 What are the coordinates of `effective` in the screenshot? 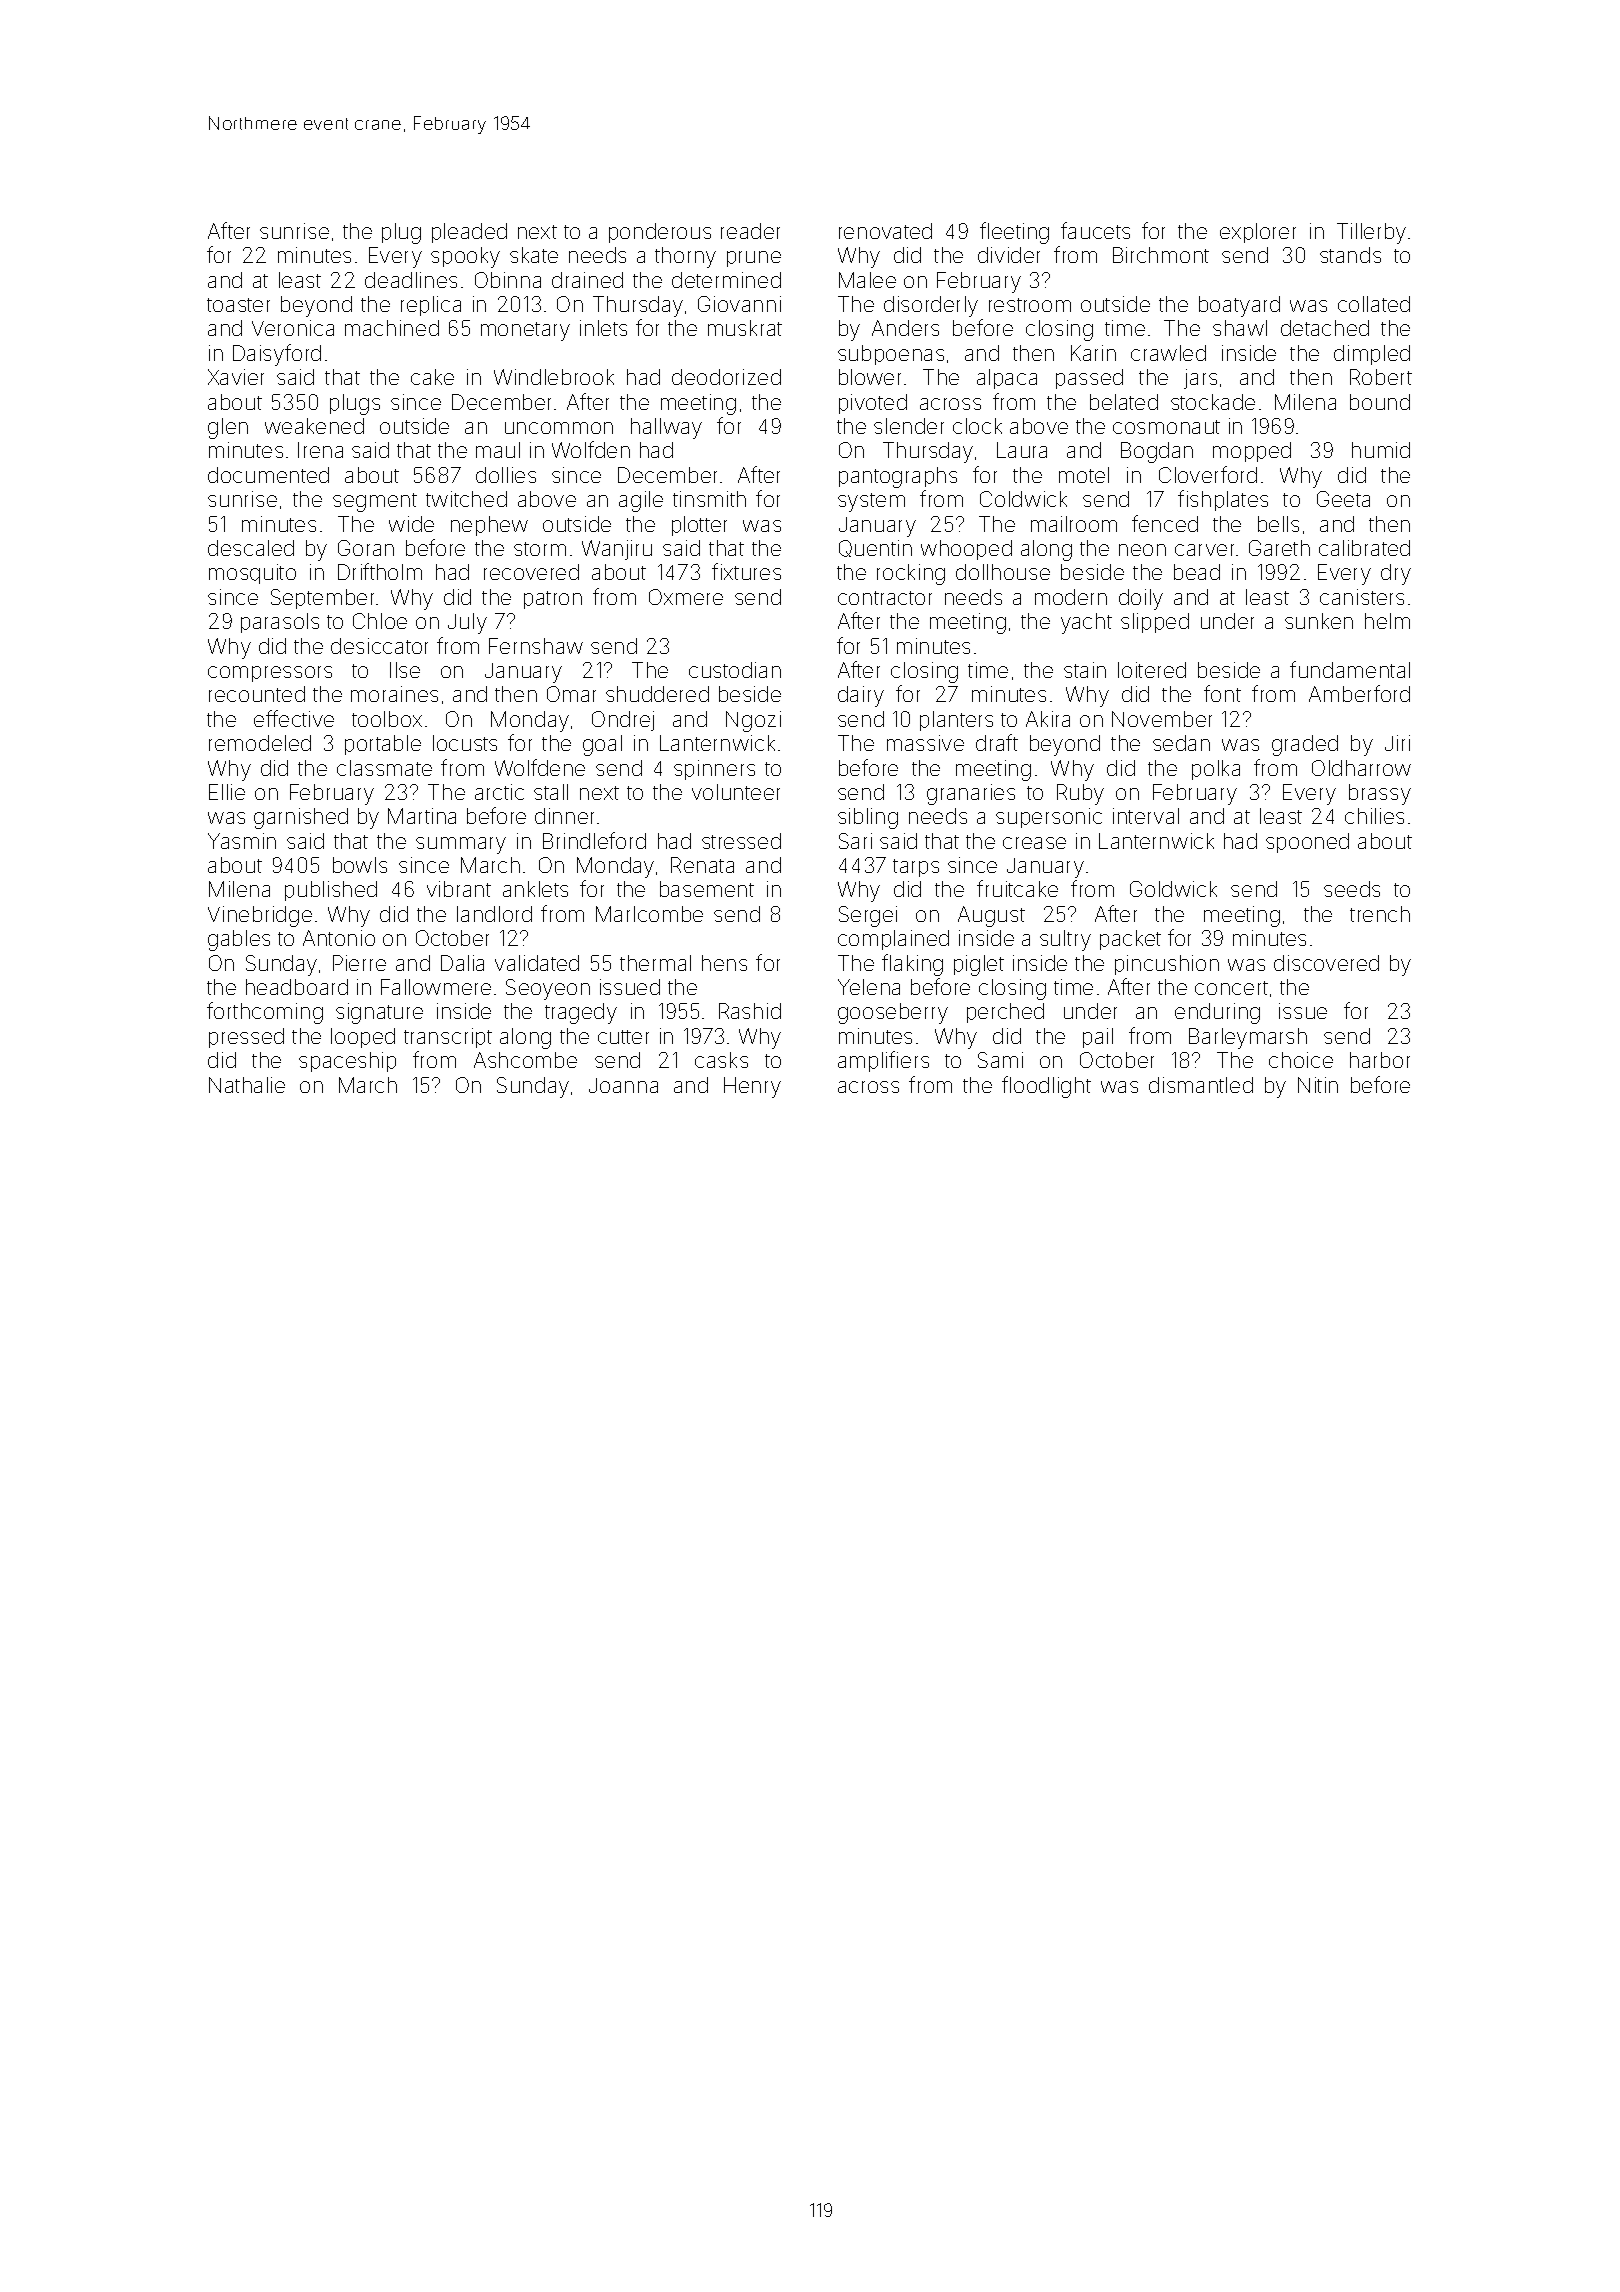 It's located at (294, 718).
